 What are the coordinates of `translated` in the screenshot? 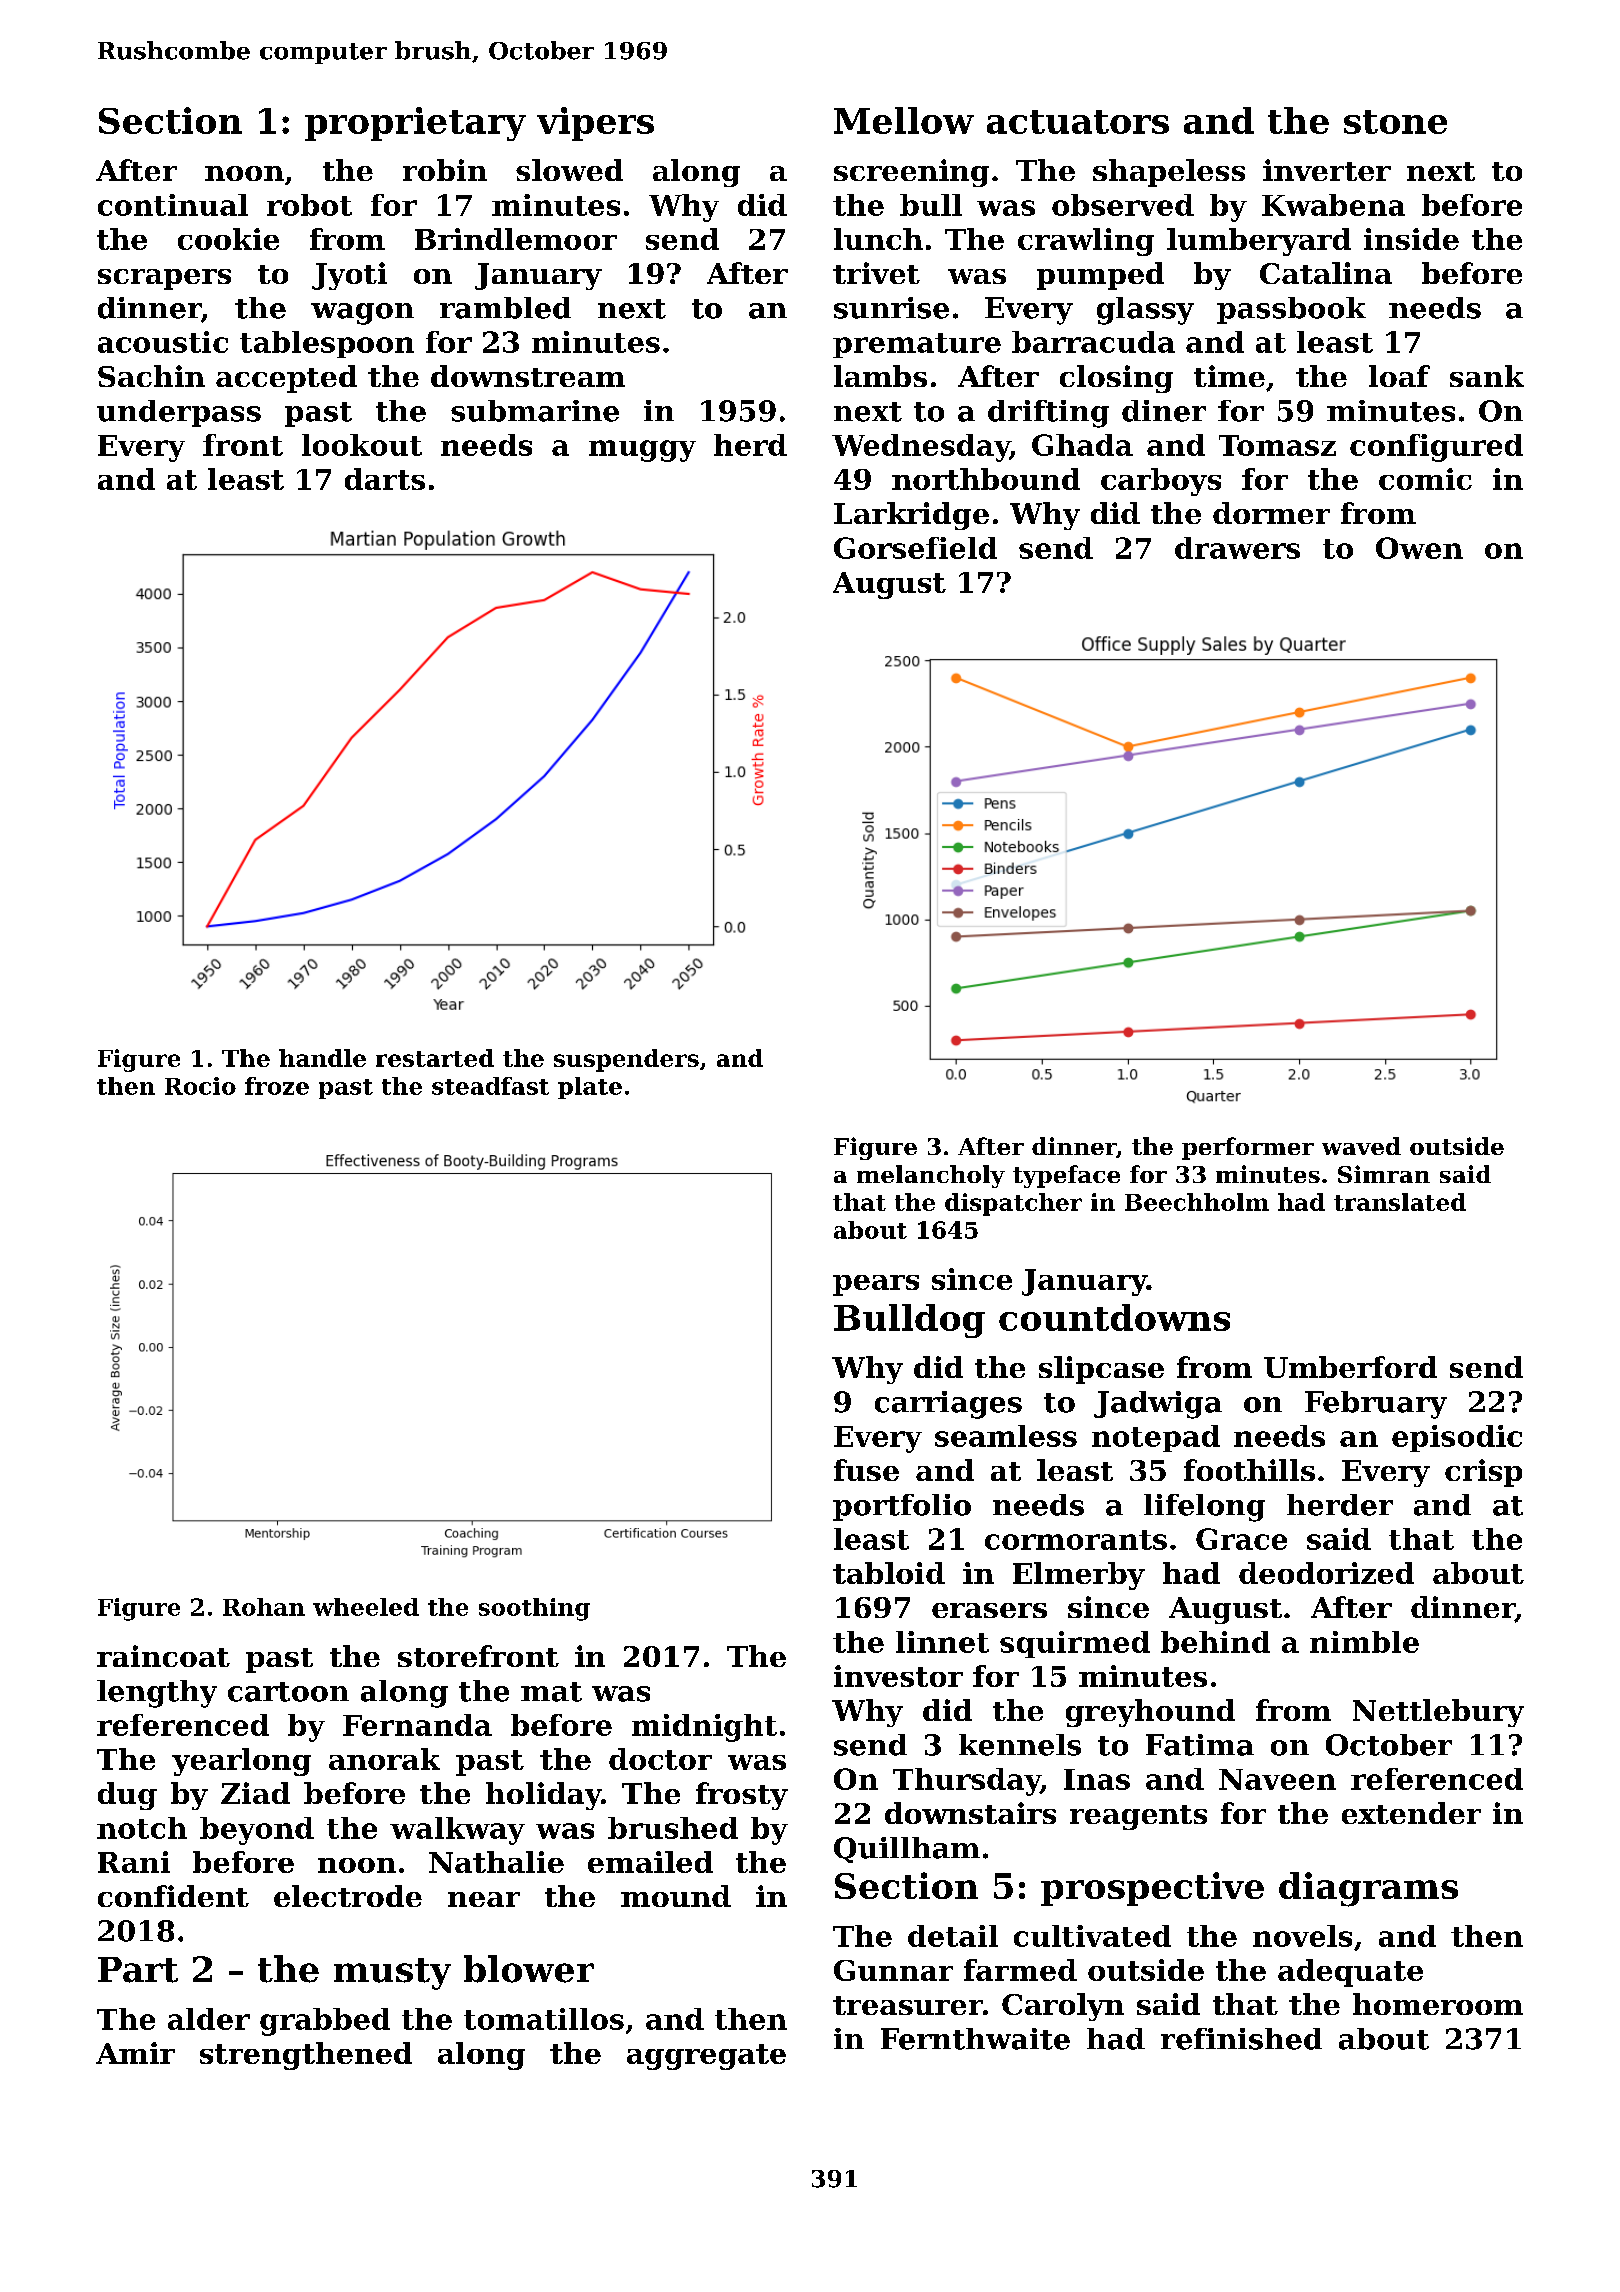 It's located at (1400, 1202).
